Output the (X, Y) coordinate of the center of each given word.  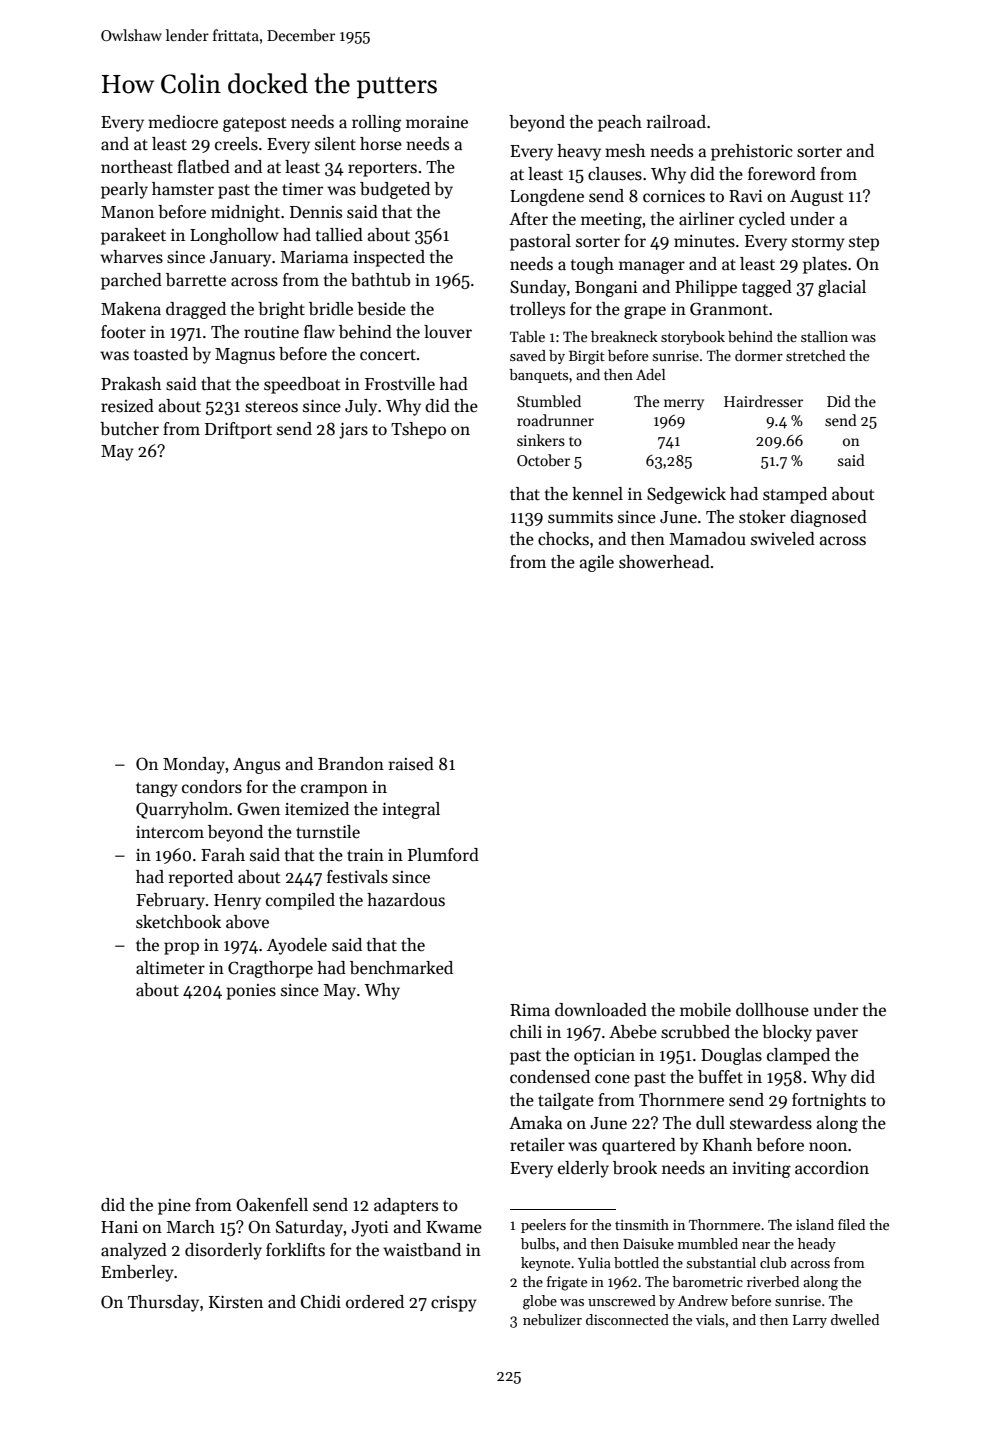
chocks (563, 539)
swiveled (783, 539)
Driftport (238, 430)
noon (828, 1147)
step (864, 243)
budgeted (395, 190)
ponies (251, 992)
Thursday (163, 1303)
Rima (530, 1010)
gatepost (254, 124)
